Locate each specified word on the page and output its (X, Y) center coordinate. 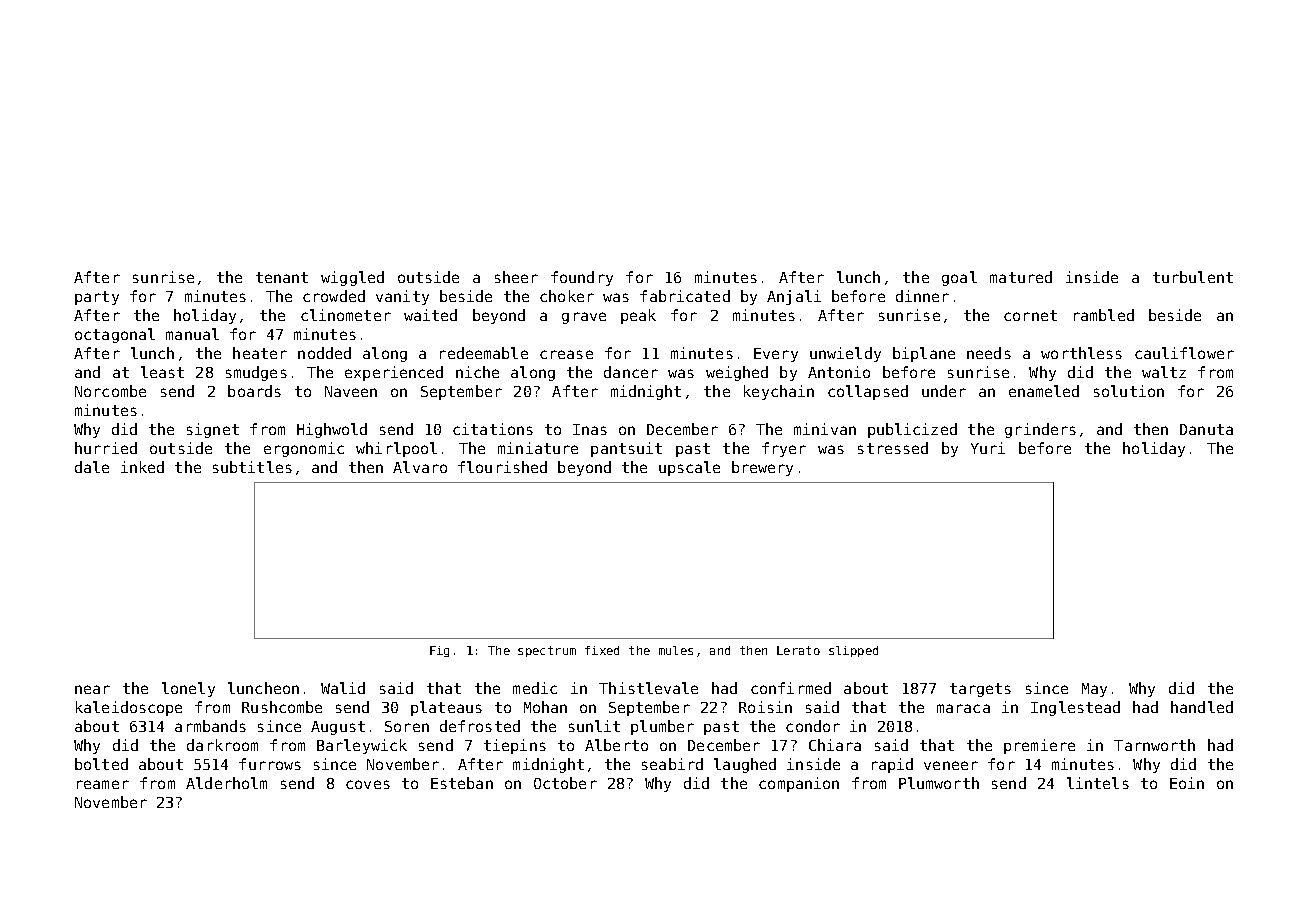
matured (1021, 277)
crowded (334, 296)
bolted (101, 764)
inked (142, 467)
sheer (516, 277)
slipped (853, 651)
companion (799, 784)
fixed (602, 650)
